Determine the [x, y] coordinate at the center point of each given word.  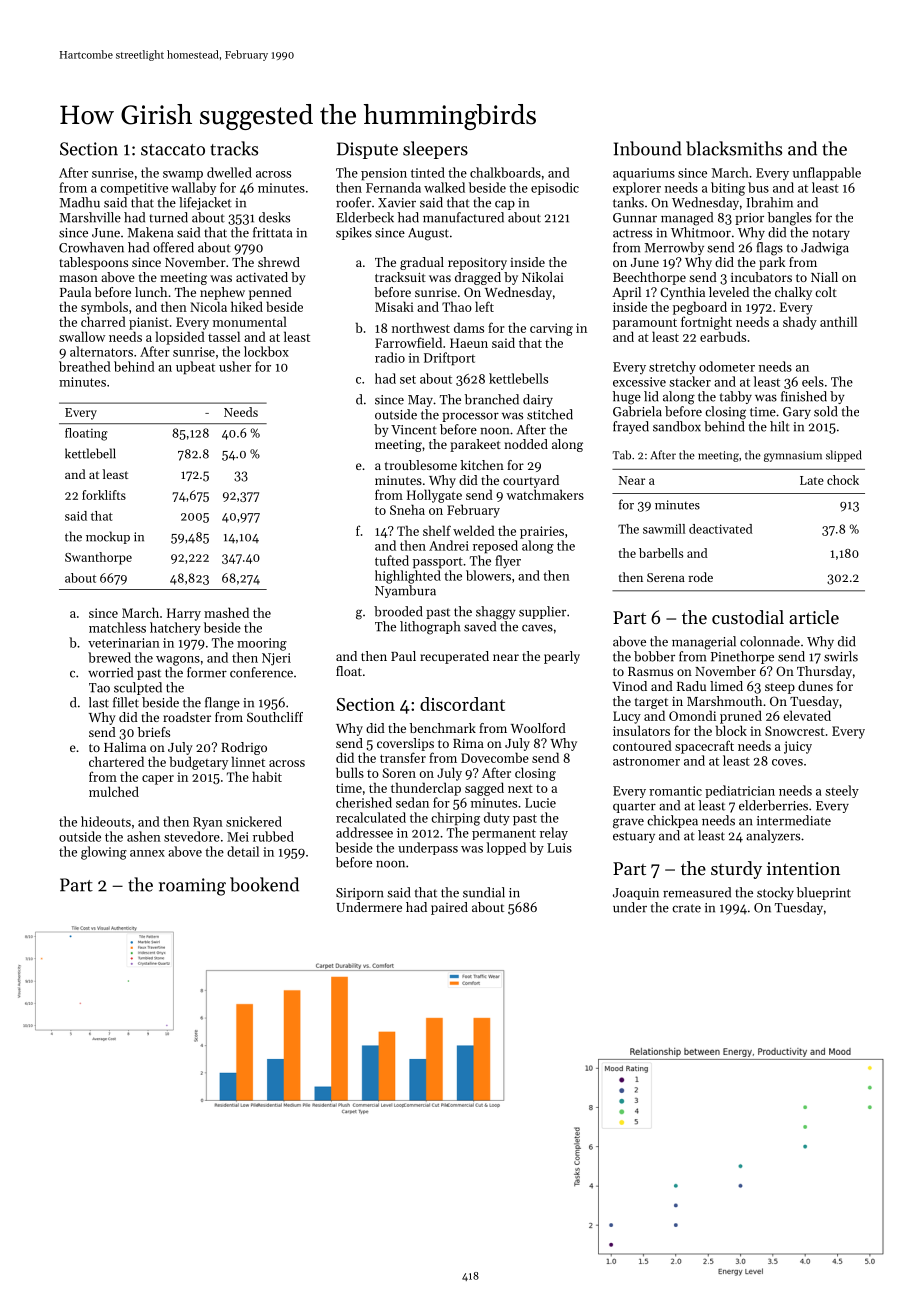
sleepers [435, 150]
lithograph [430, 628]
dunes [815, 686]
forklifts [104, 495]
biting [728, 189]
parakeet [475, 445]
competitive [134, 189]
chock [843, 480]
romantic [675, 791]
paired [449, 908]
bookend [264, 884]
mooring [262, 644]
